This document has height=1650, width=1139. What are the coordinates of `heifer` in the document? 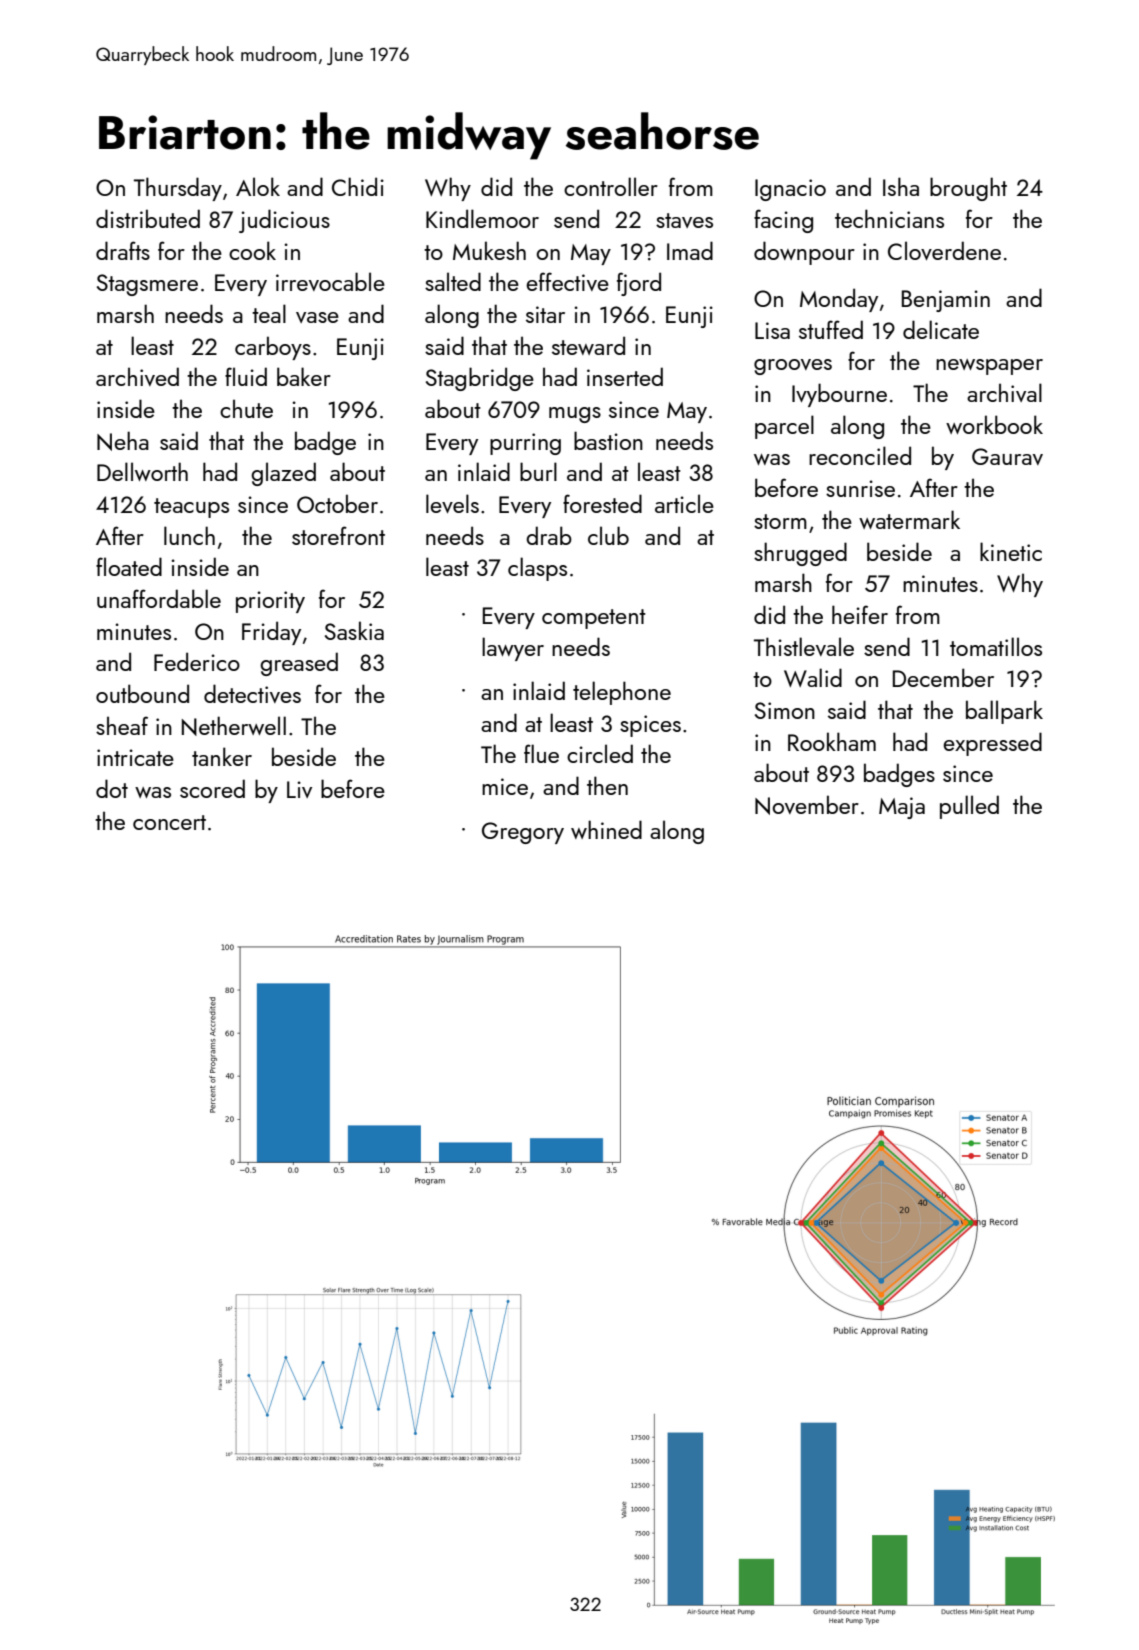 It's located at (860, 614).
